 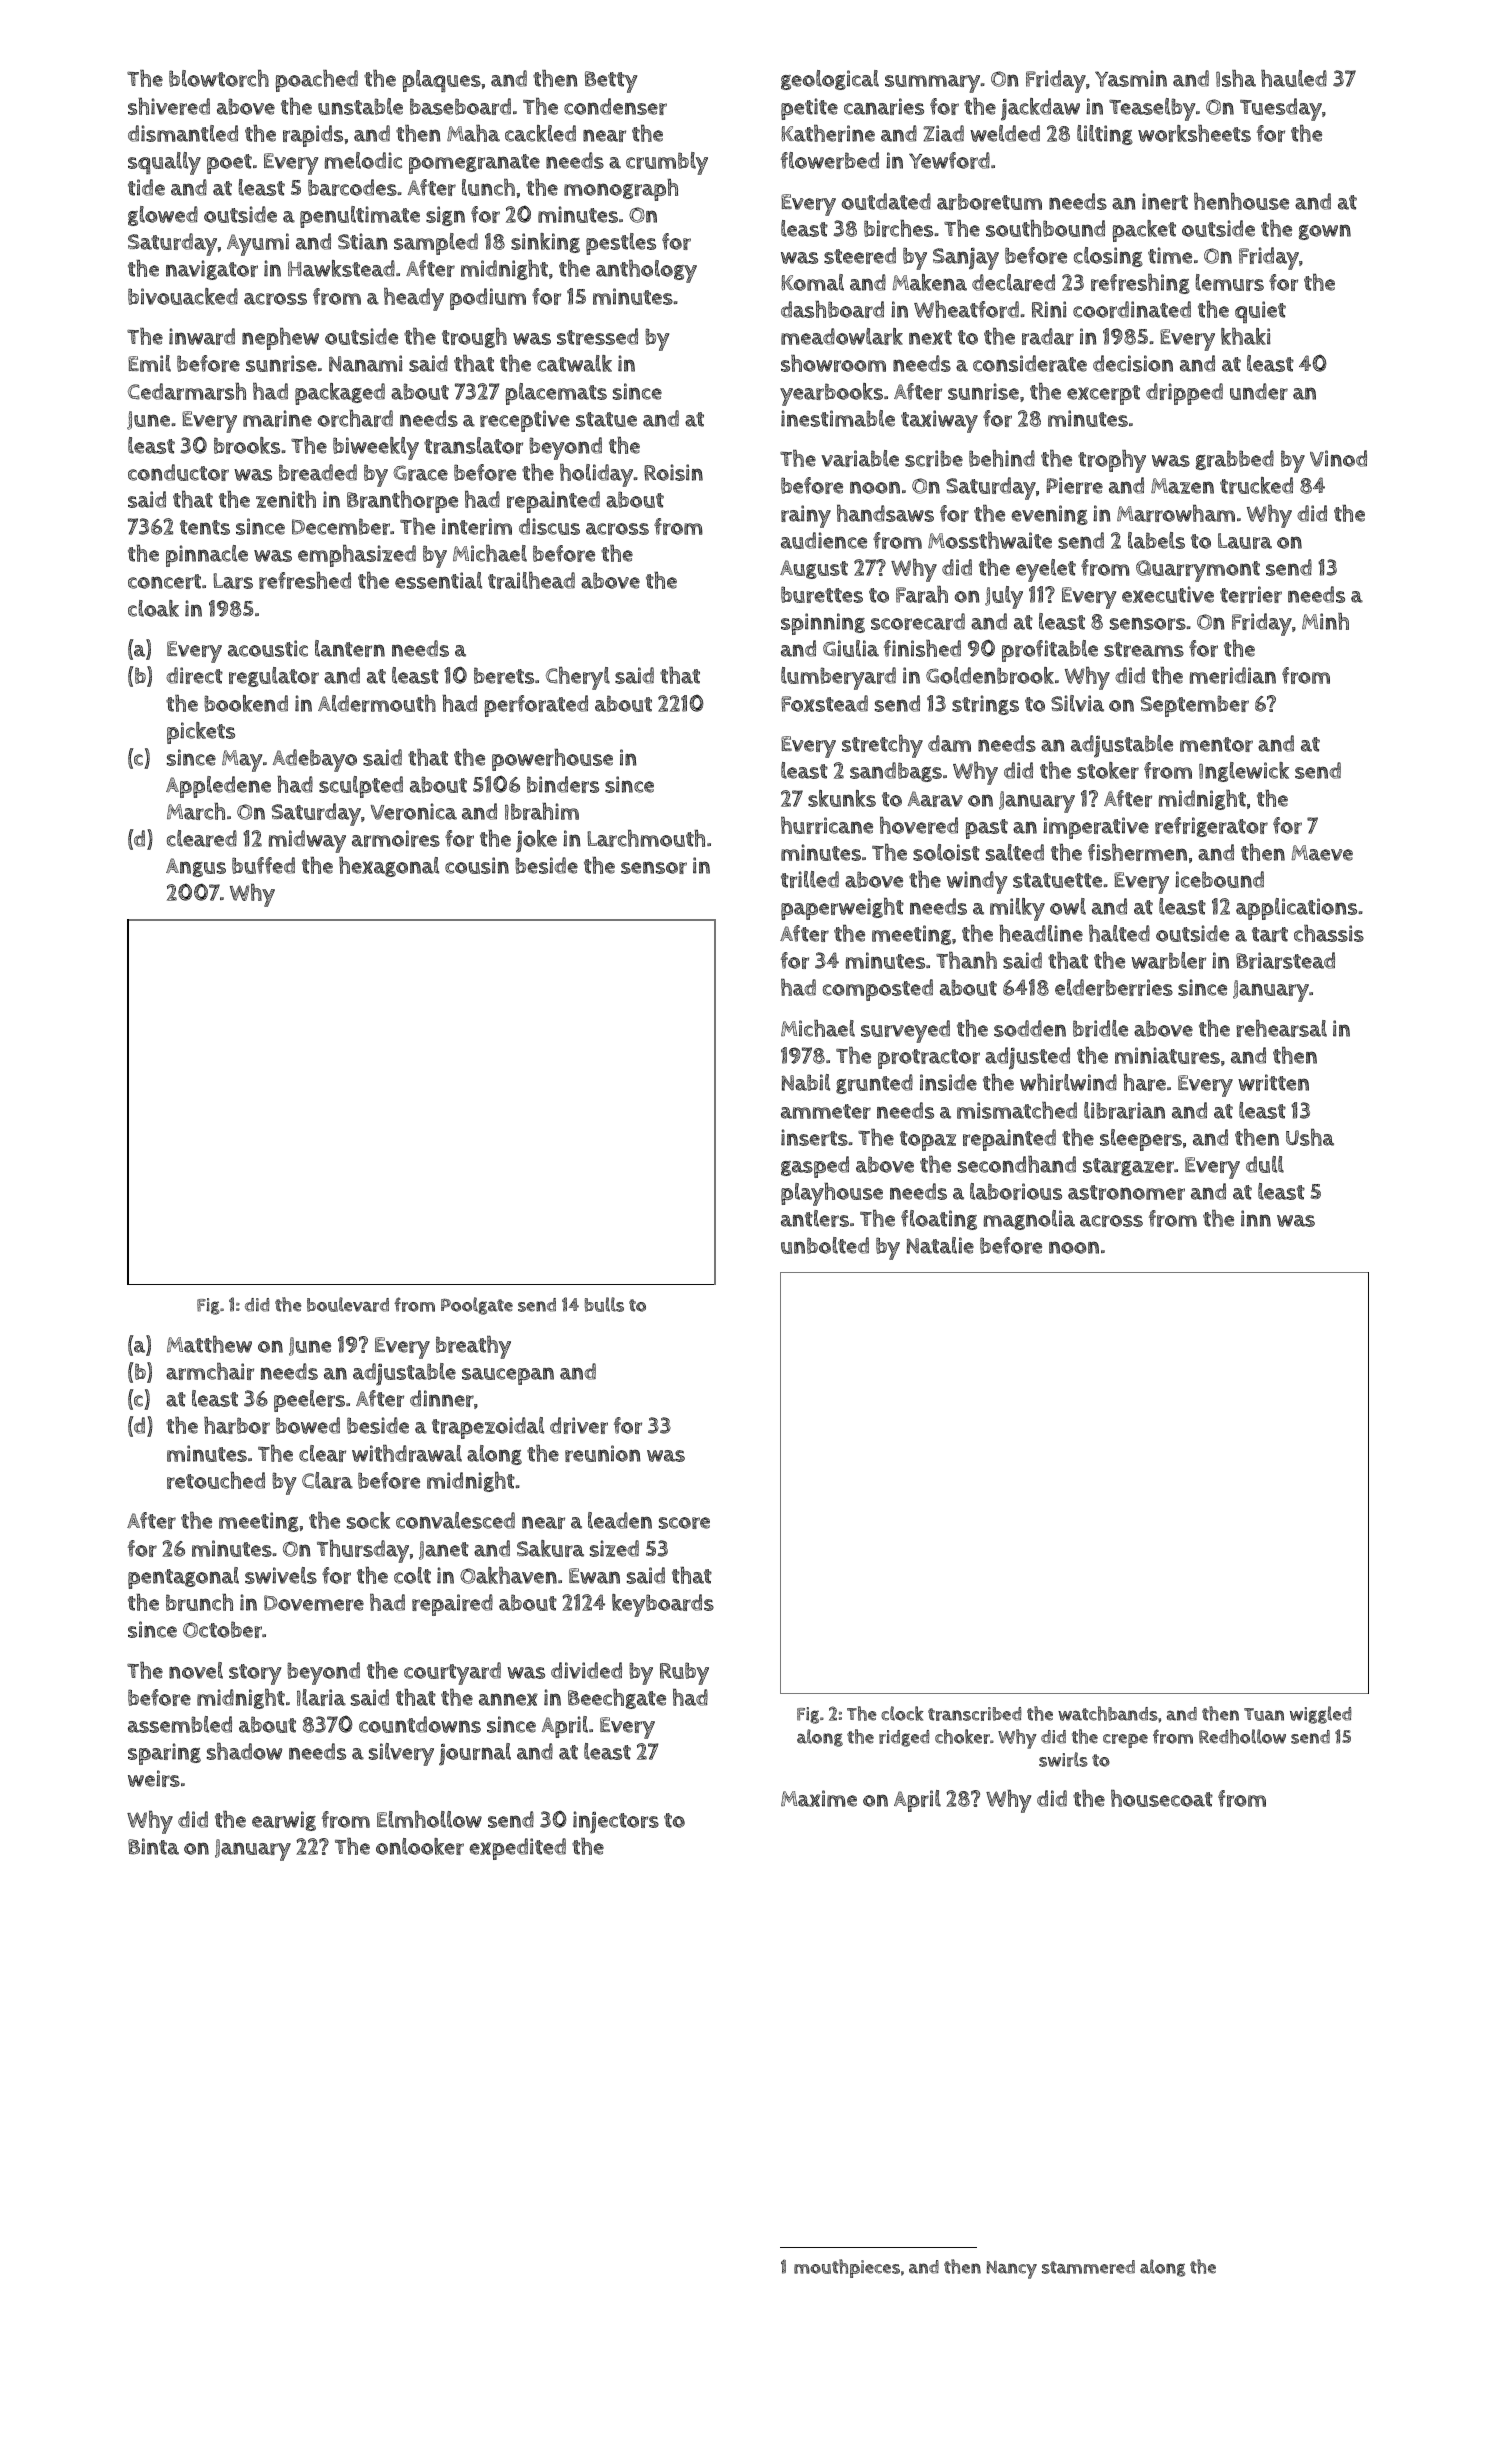 I want to click on Binta, so click(x=153, y=1846).
